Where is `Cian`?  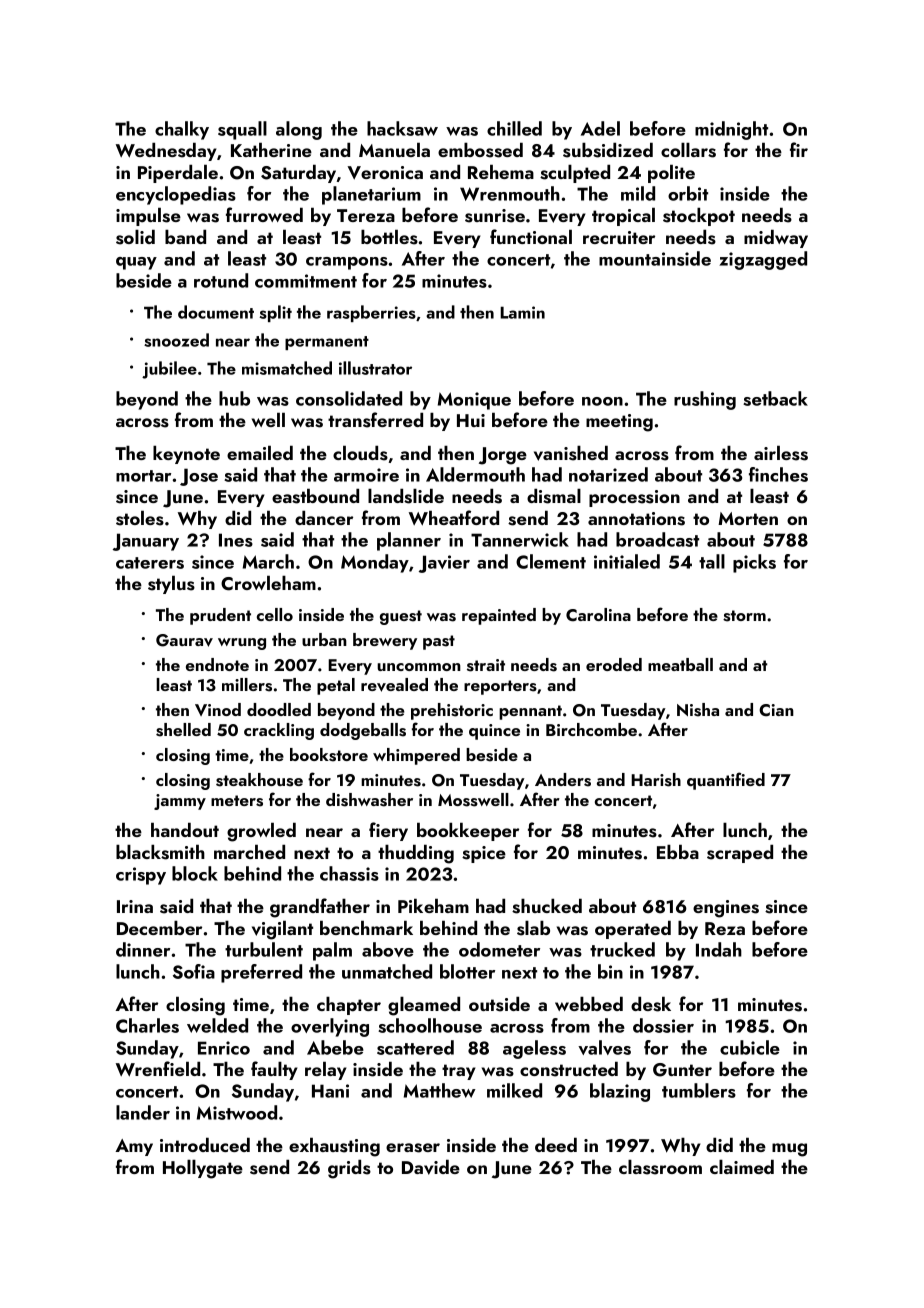
Cian is located at coordinates (776, 710).
